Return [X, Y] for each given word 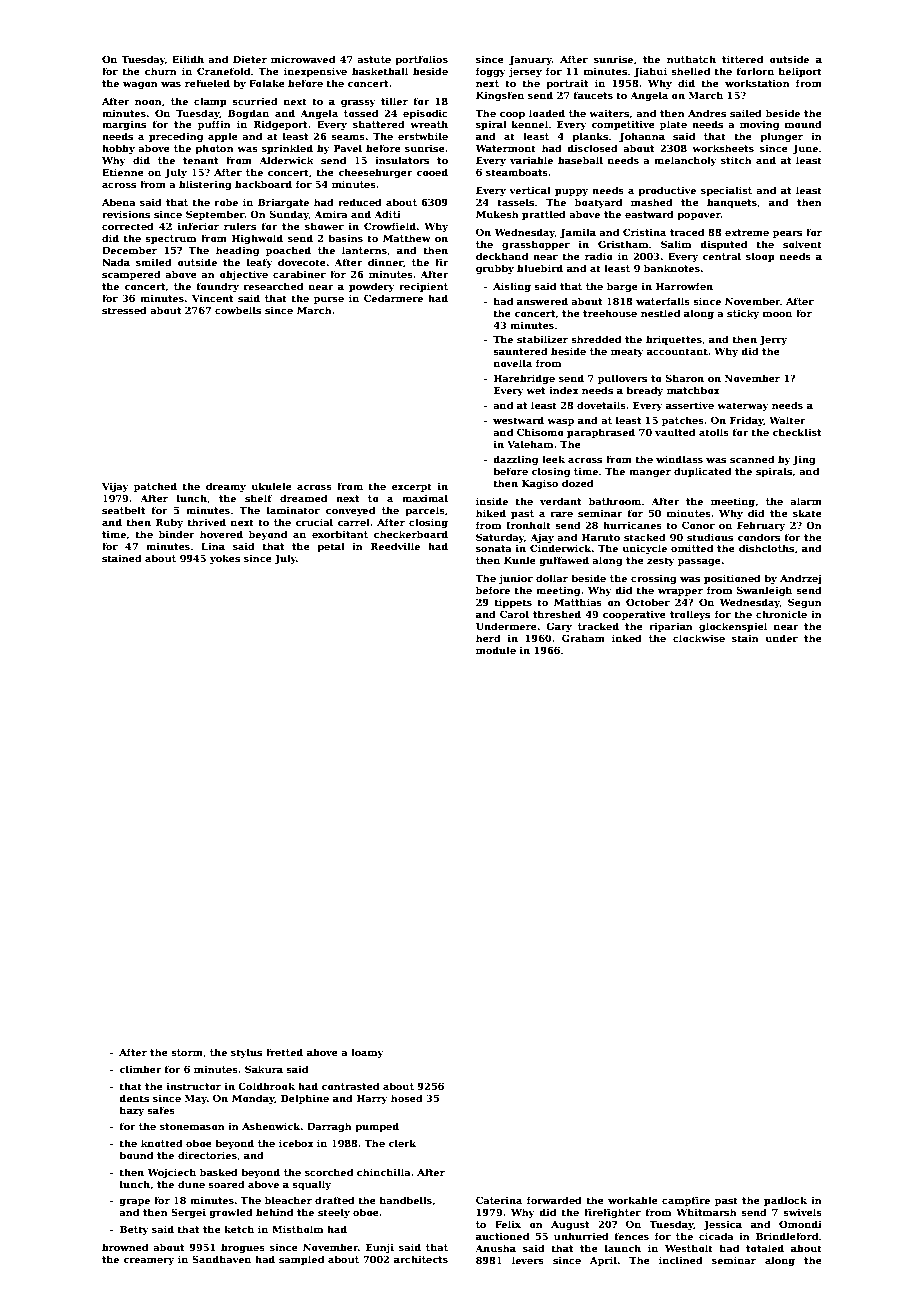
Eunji [380, 1248]
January [530, 60]
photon [214, 149]
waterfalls [663, 301]
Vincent [213, 298]
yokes [225, 559]
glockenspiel [733, 627]
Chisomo [540, 432]
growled [231, 1213]
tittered [742, 59]
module [496, 650]
